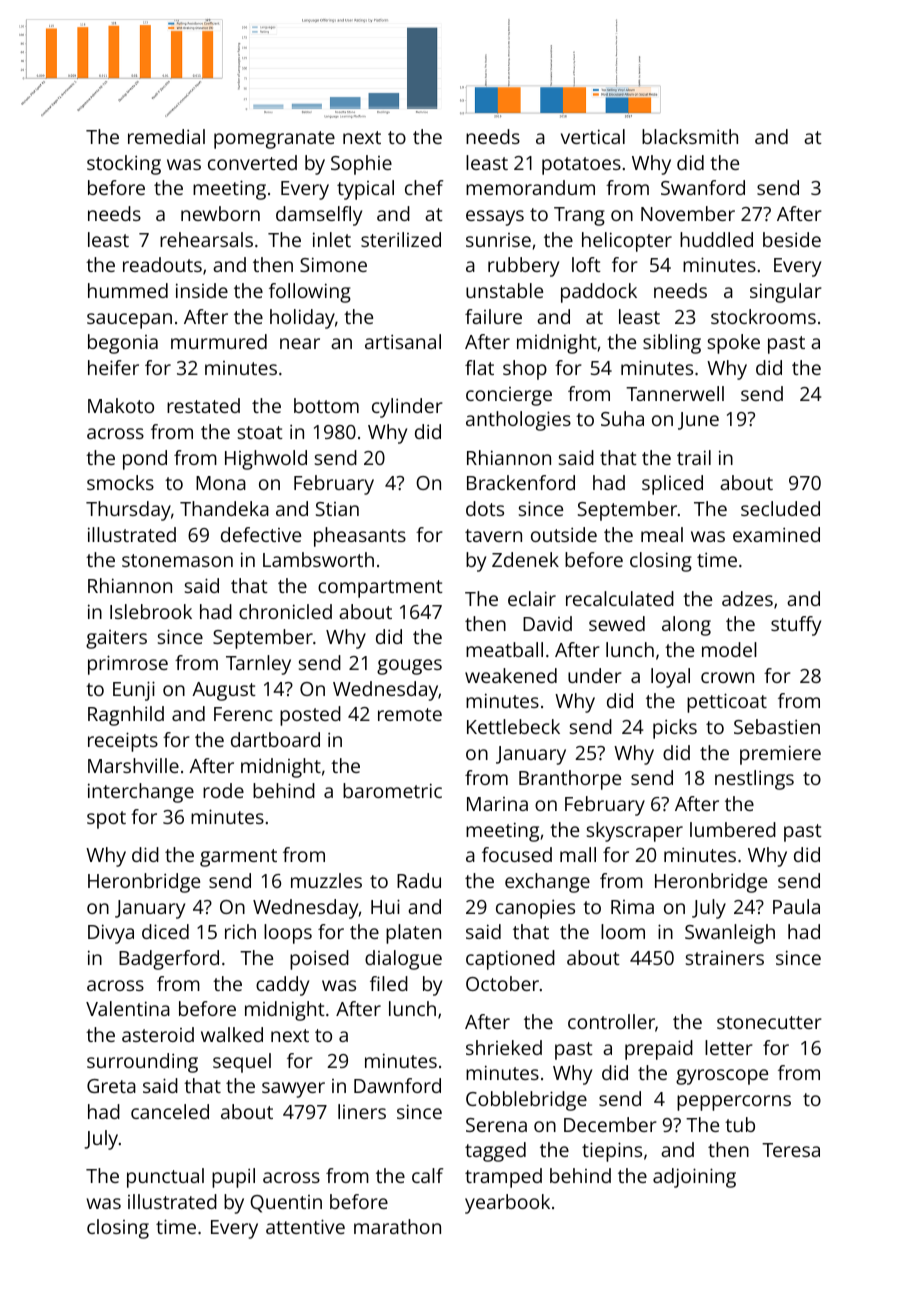  Describe the element at coordinates (570, 780) in the screenshot. I see `Branthorpe` at that location.
